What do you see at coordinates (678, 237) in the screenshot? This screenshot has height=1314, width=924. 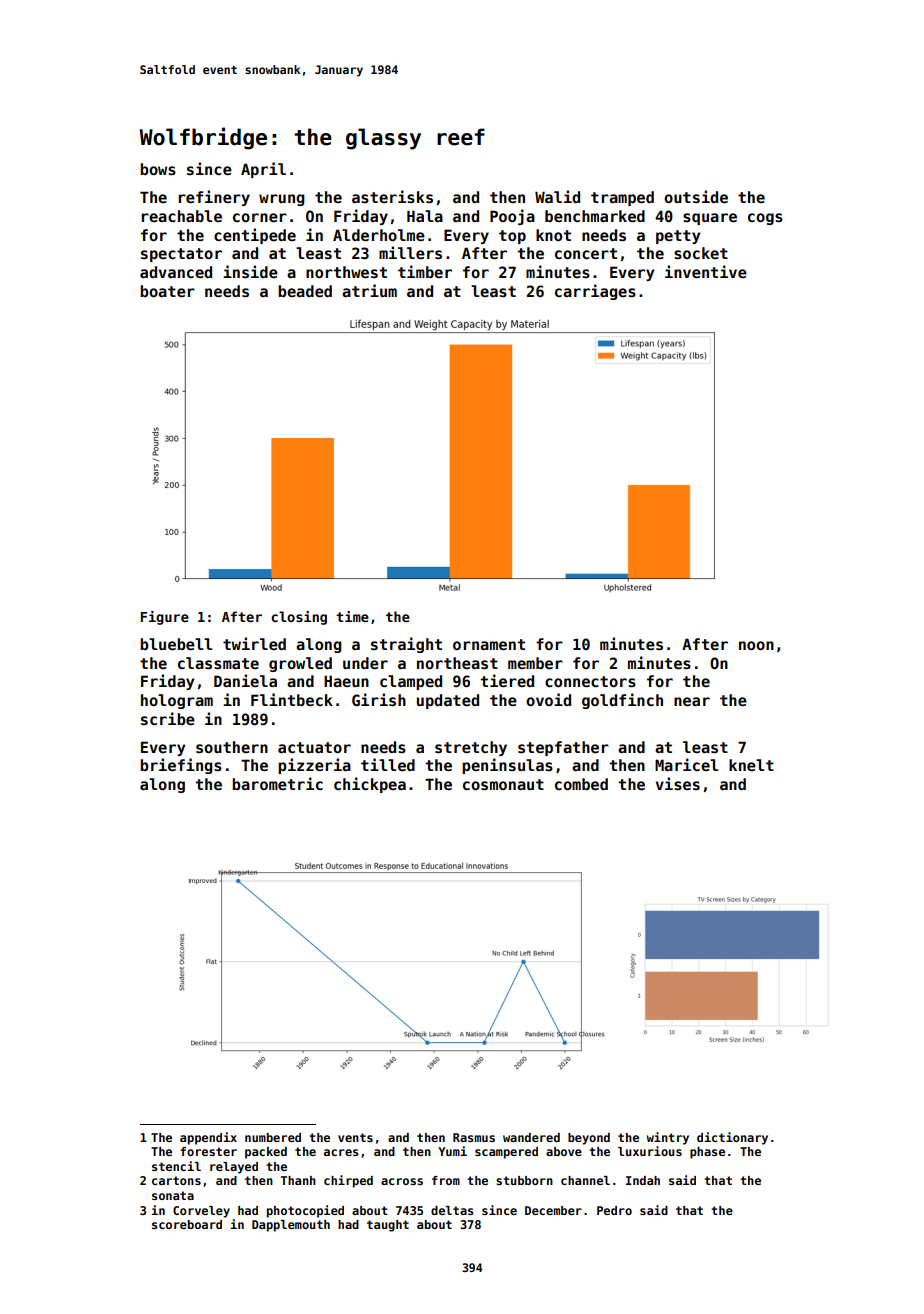 I see `petty` at bounding box center [678, 237].
